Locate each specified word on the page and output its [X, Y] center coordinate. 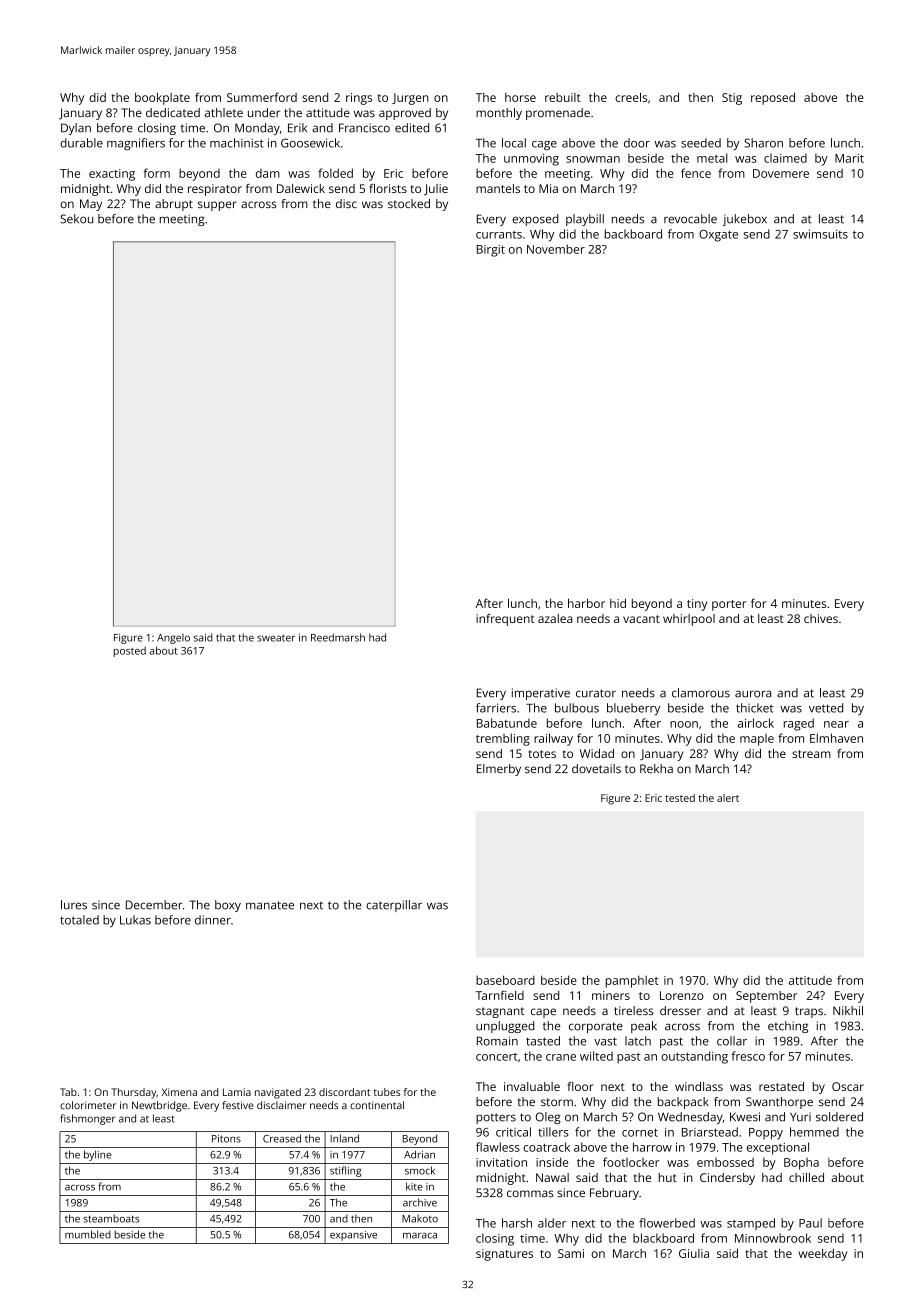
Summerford [262, 97]
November [556, 249]
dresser [680, 1010]
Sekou [76, 219]
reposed [773, 98]
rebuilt [563, 97]
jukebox [745, 220]
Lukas [135, 920]
